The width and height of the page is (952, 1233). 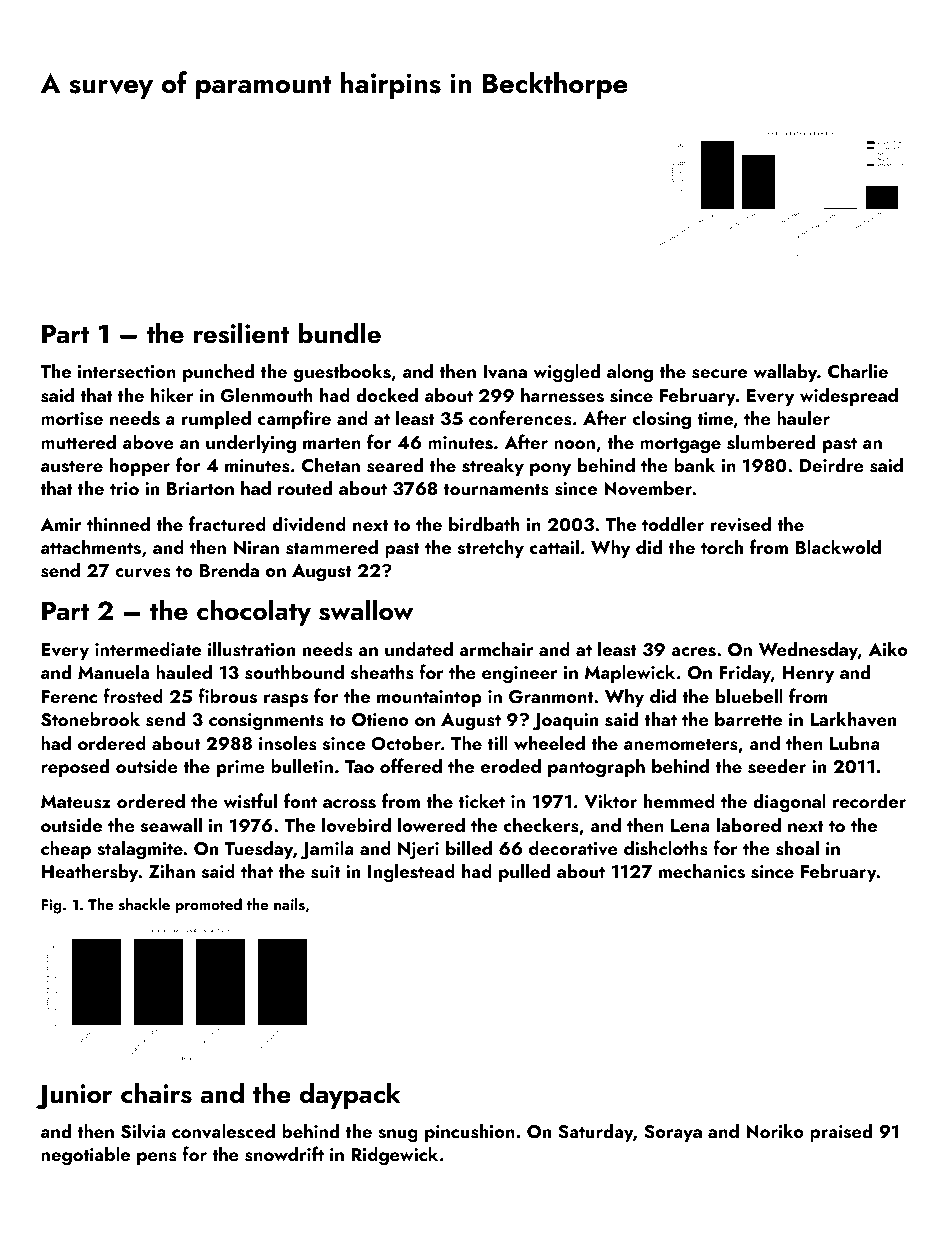 I want to click on bundle, so click(x=340, y=333).
